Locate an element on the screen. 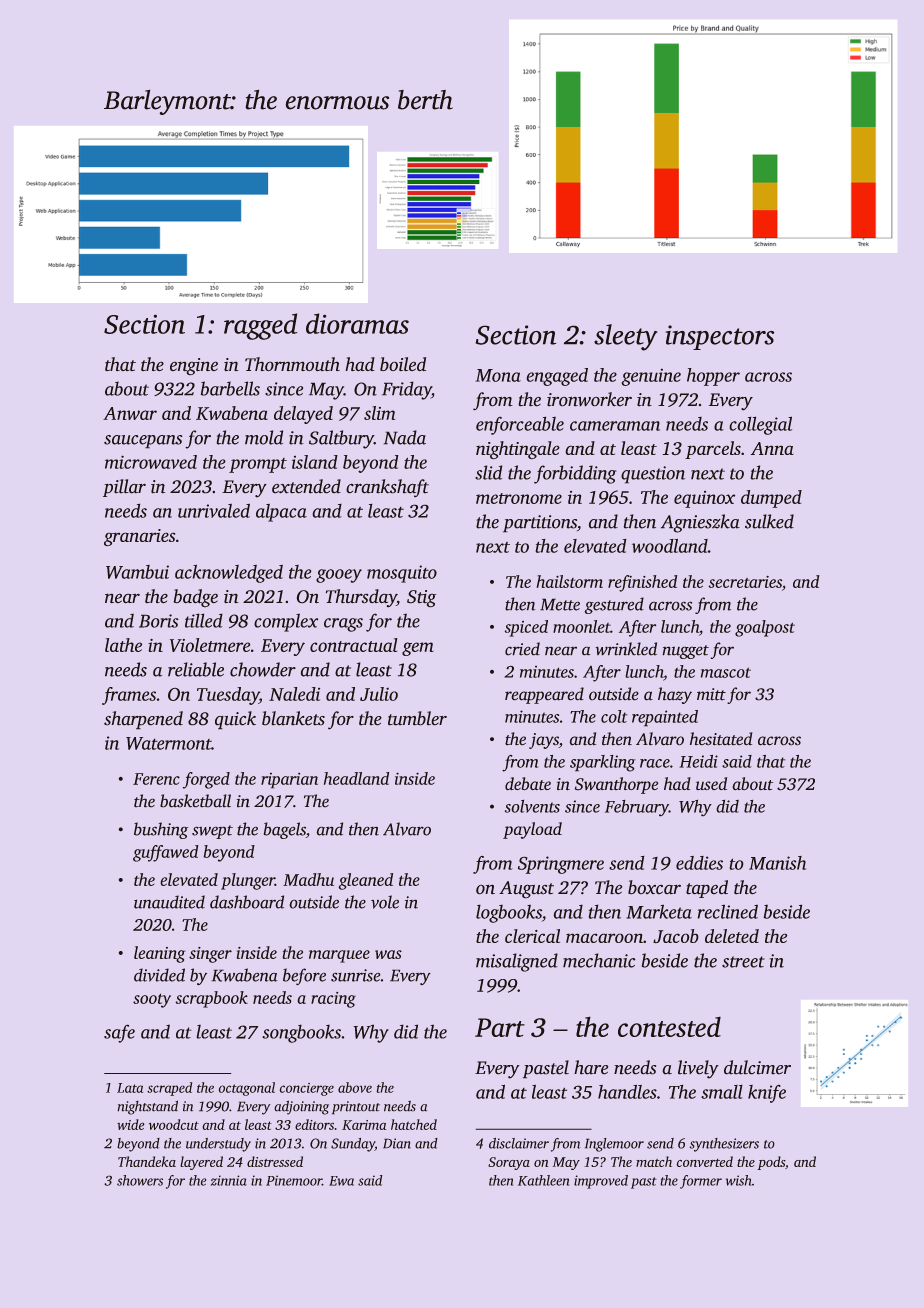 Image resolution: width=924 pixels, height=1308 pixels. inspectors is located at coordinates (720, 337).
